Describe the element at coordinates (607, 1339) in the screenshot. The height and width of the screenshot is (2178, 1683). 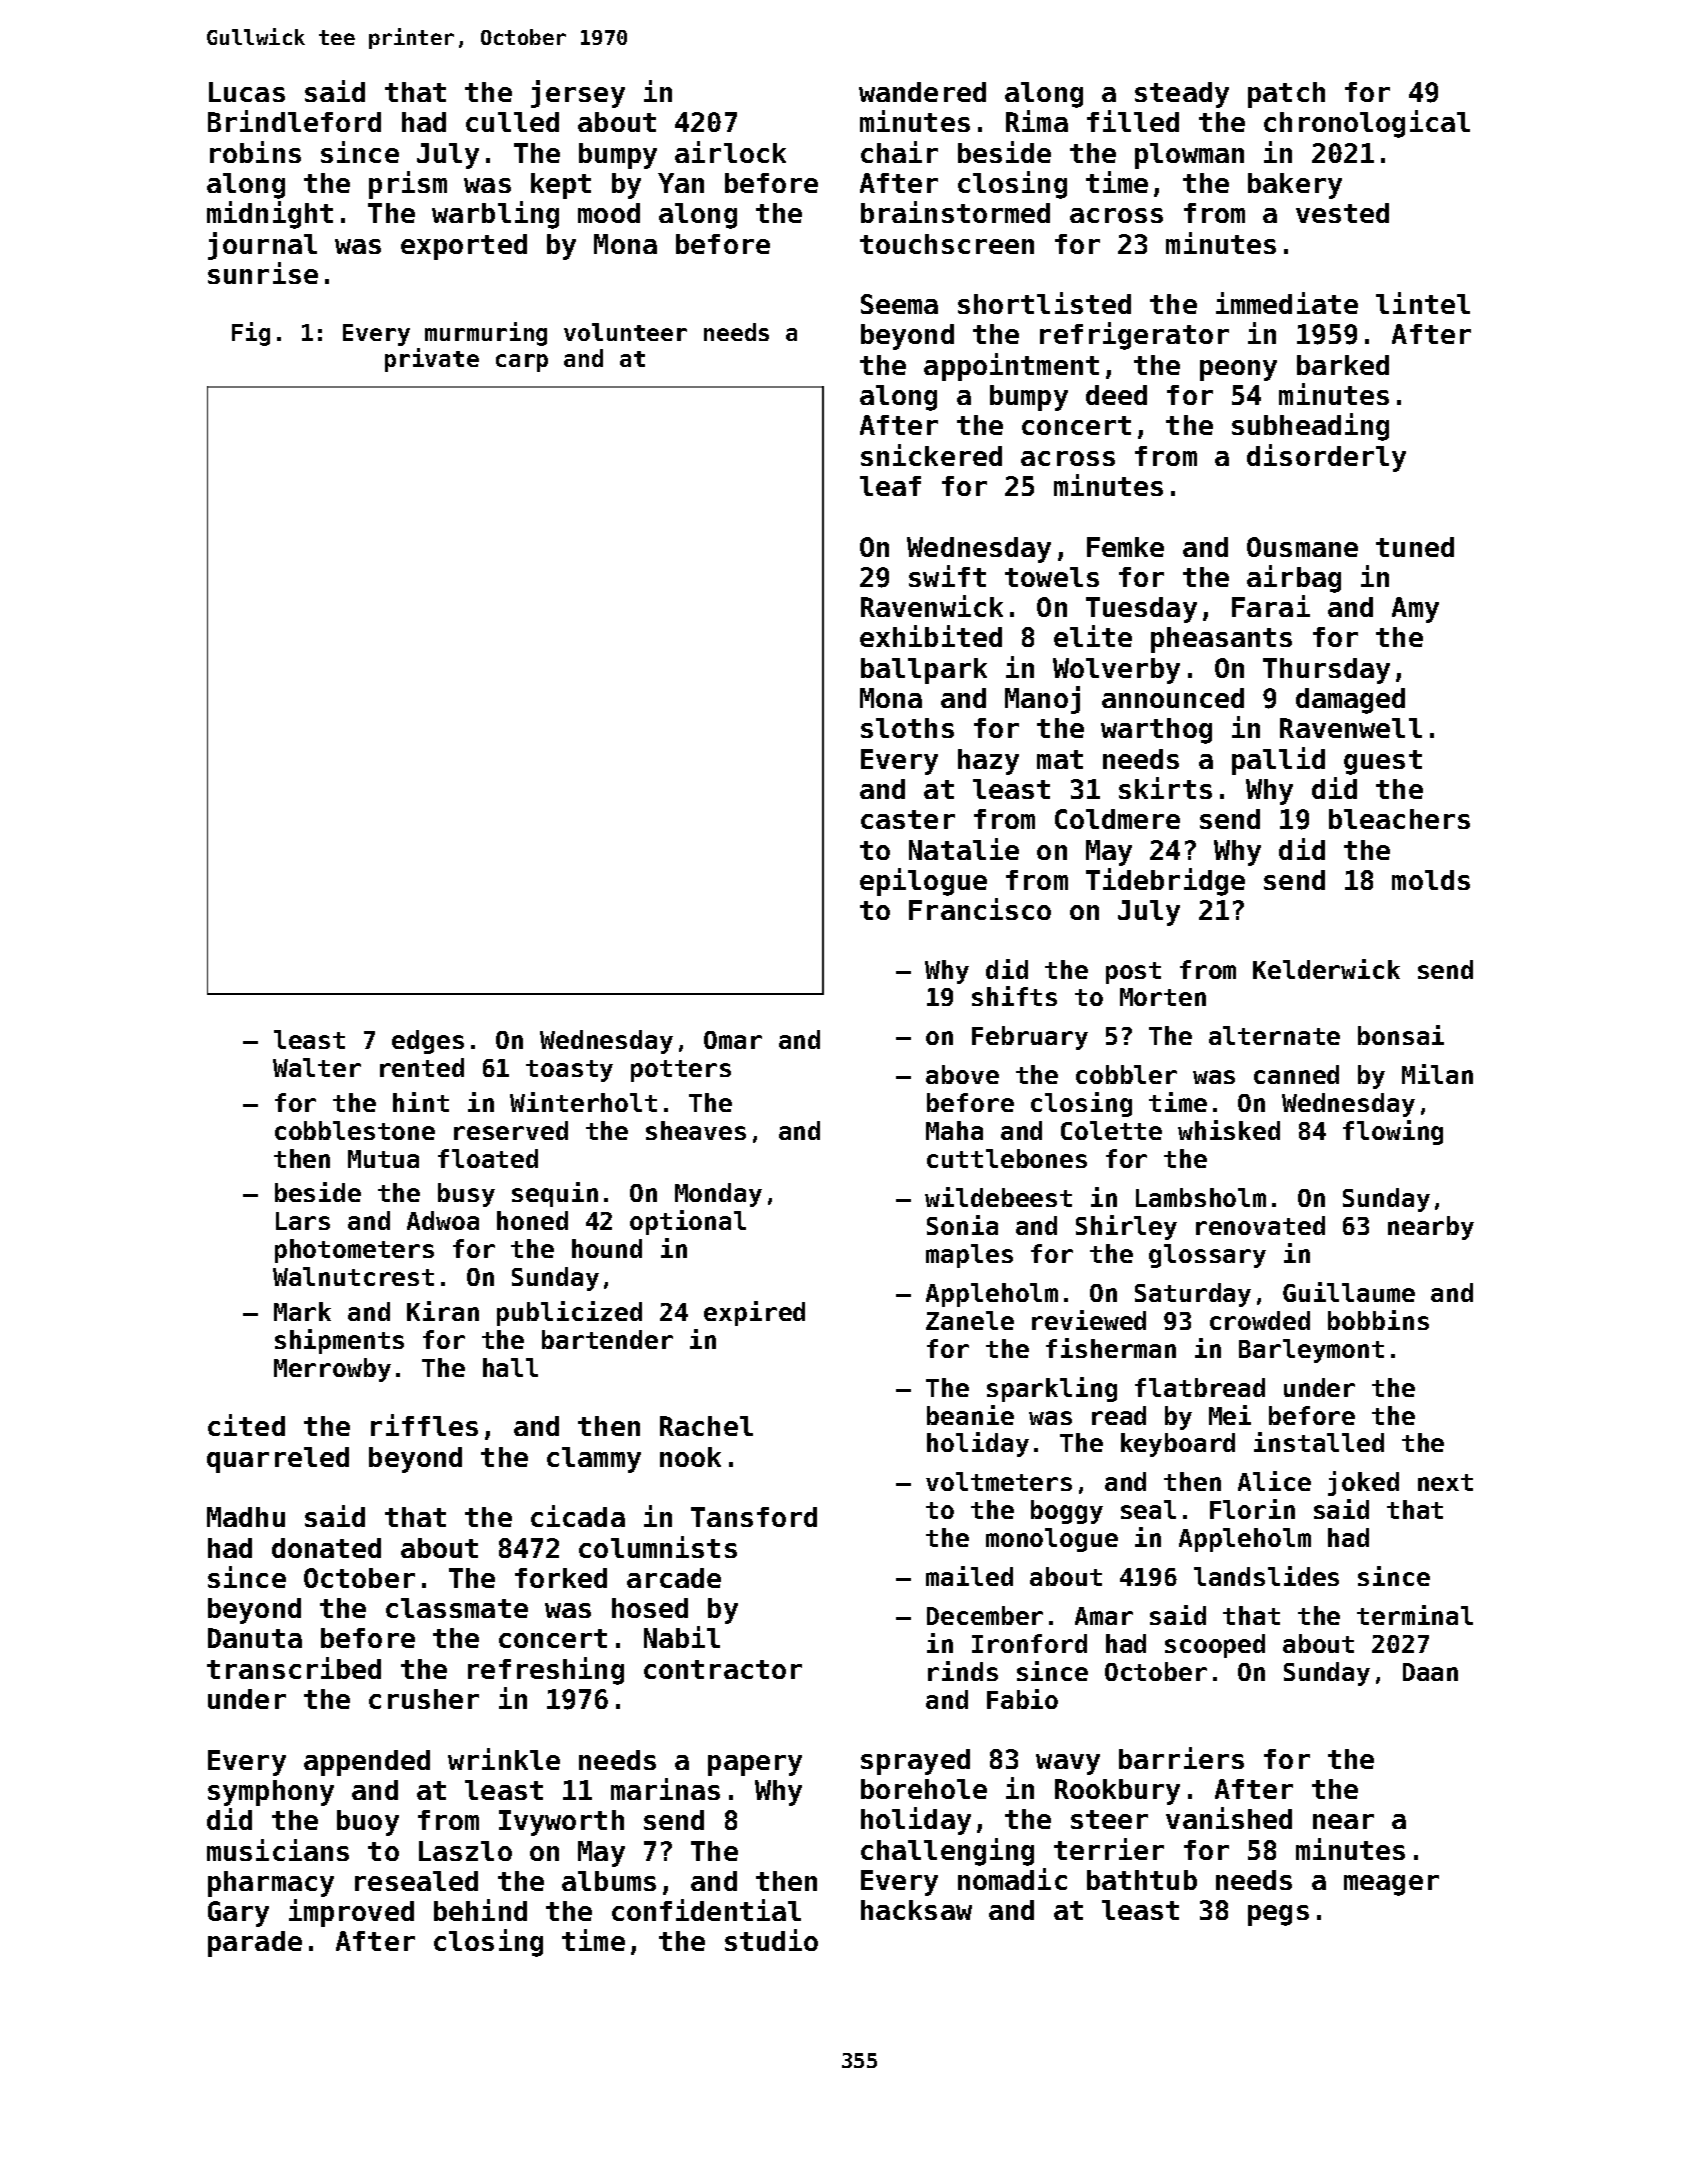
I see `bartender` at that location.
